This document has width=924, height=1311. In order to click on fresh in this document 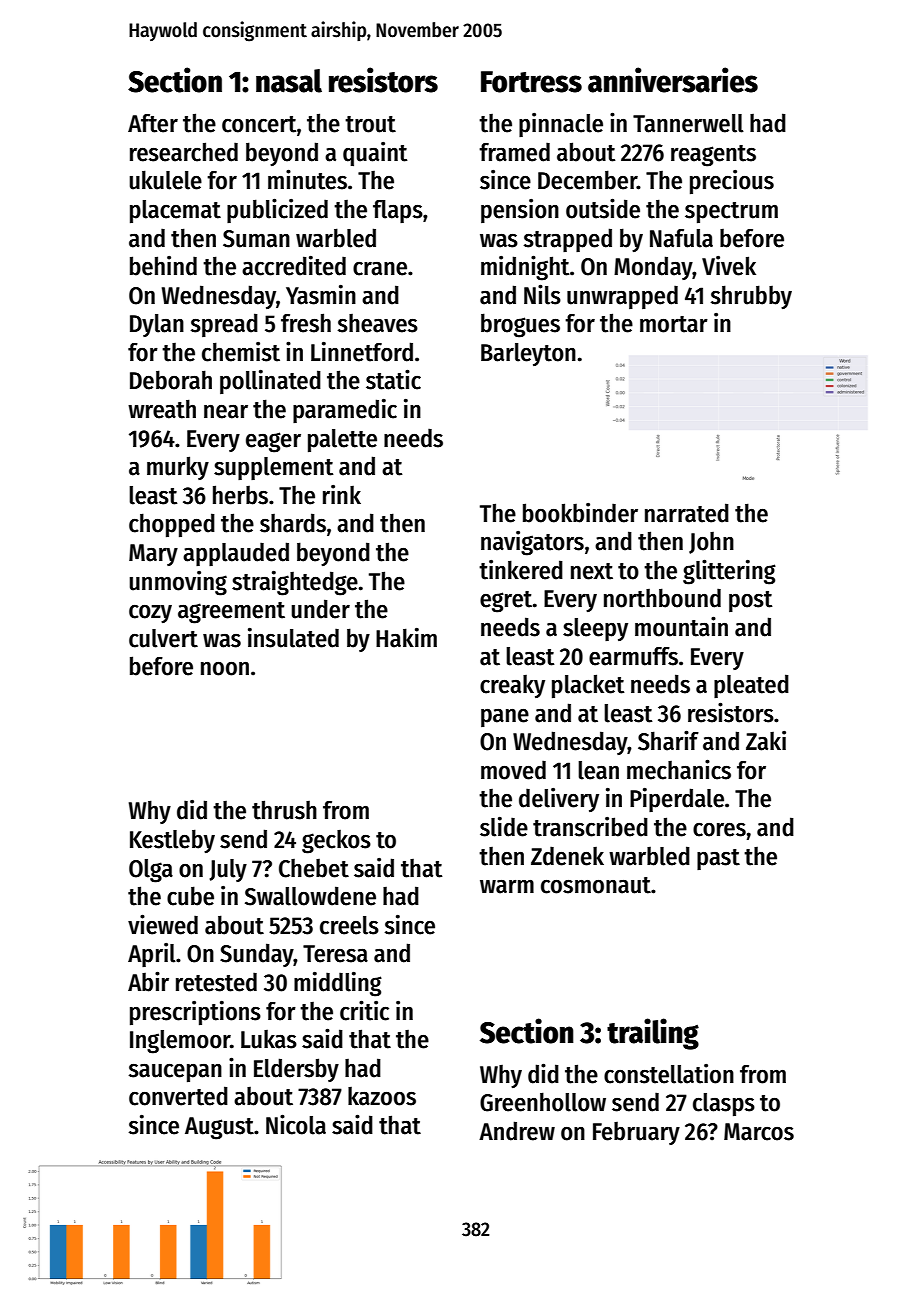, I will do `click(306, 323)`.
